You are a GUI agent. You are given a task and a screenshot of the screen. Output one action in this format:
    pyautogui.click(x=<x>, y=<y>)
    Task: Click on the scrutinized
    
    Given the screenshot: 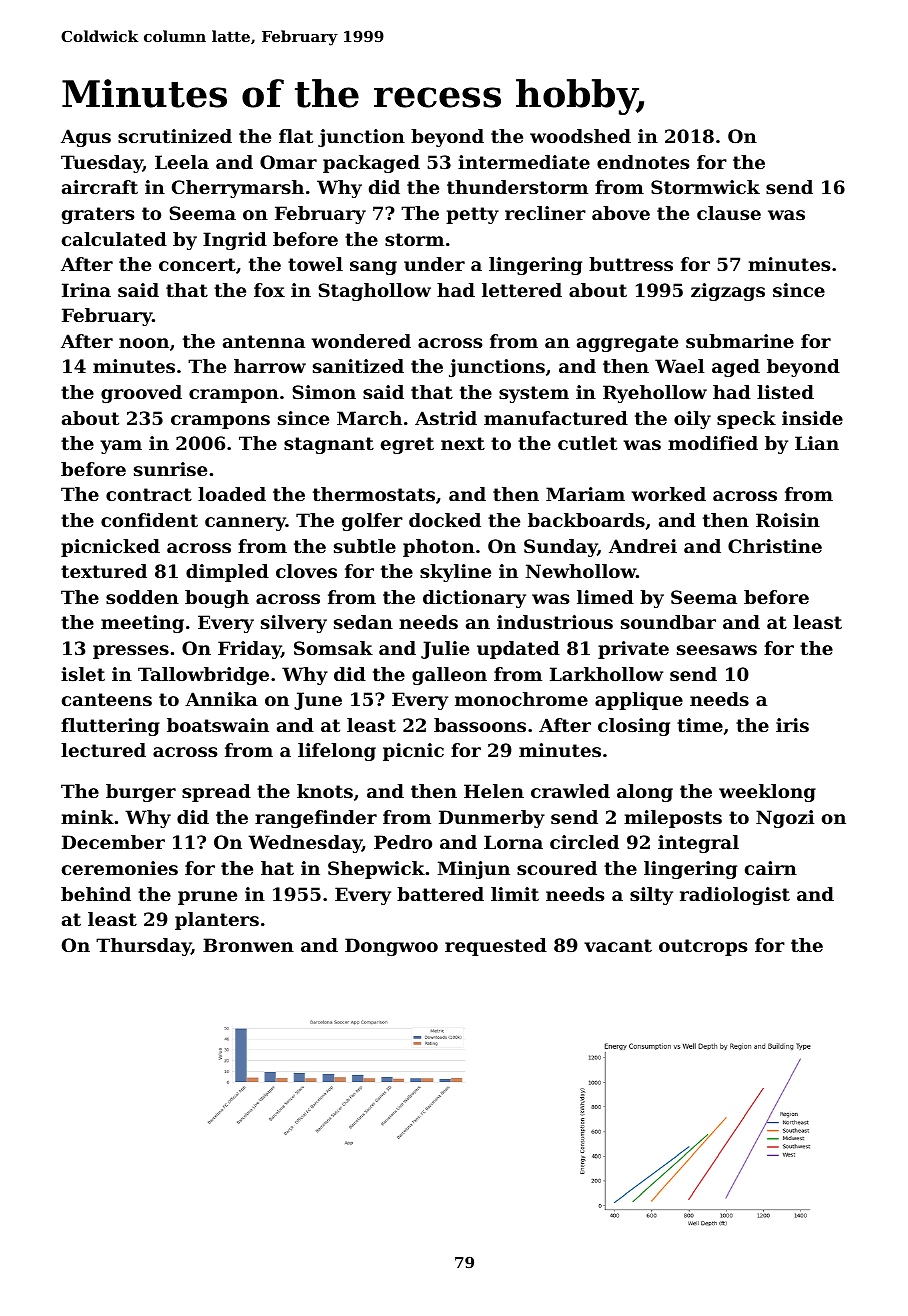 What is the action you would take?
    pyautogui.click(x=175, y=136)
